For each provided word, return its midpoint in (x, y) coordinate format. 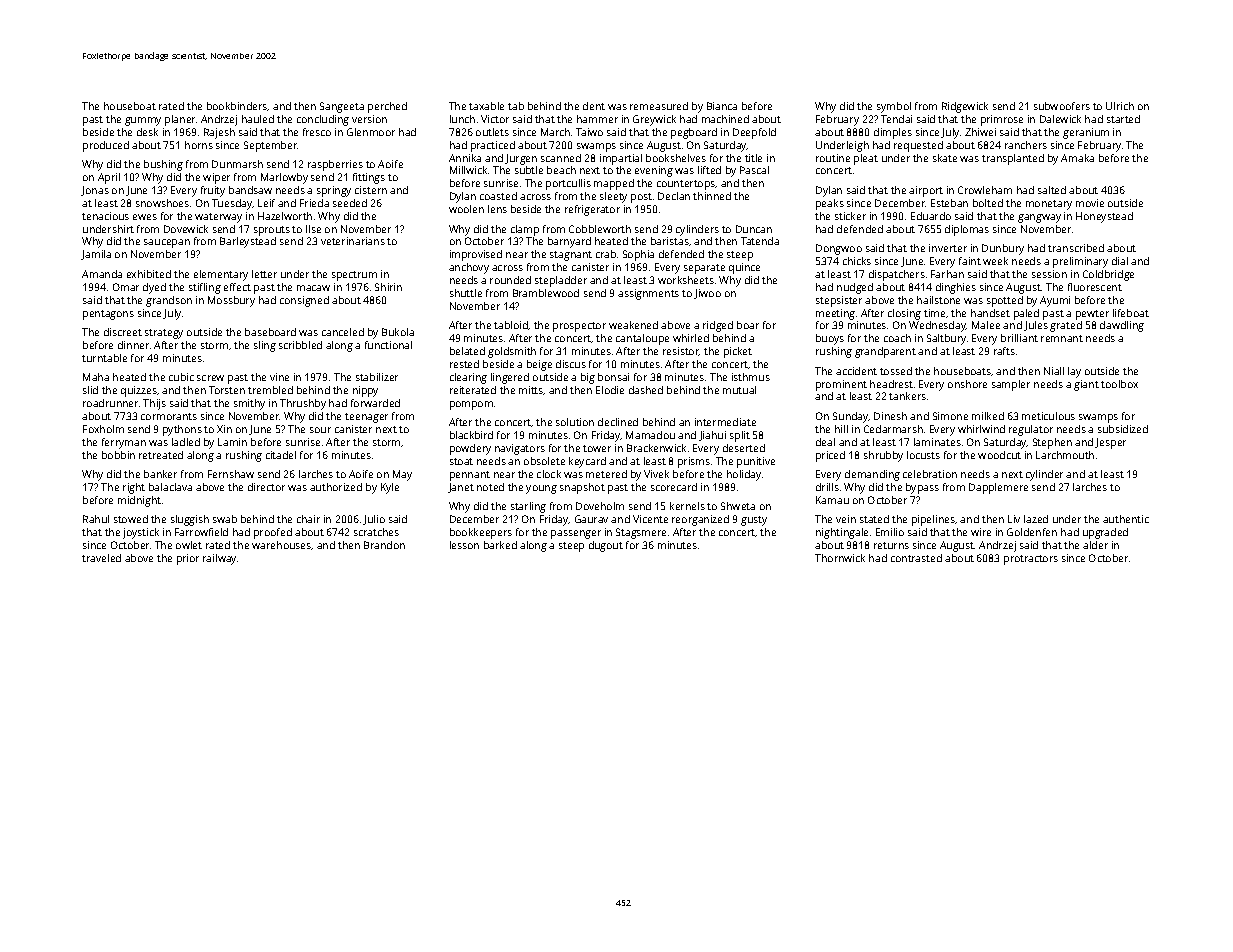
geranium (1086, 133)
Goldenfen (1032, 532)
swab (225, 519)
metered (606, 474)
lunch (462, 119)
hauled (258, 119)
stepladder (561, 281)
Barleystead (248, 242)
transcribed (1076, 248)
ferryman (124, 443)
